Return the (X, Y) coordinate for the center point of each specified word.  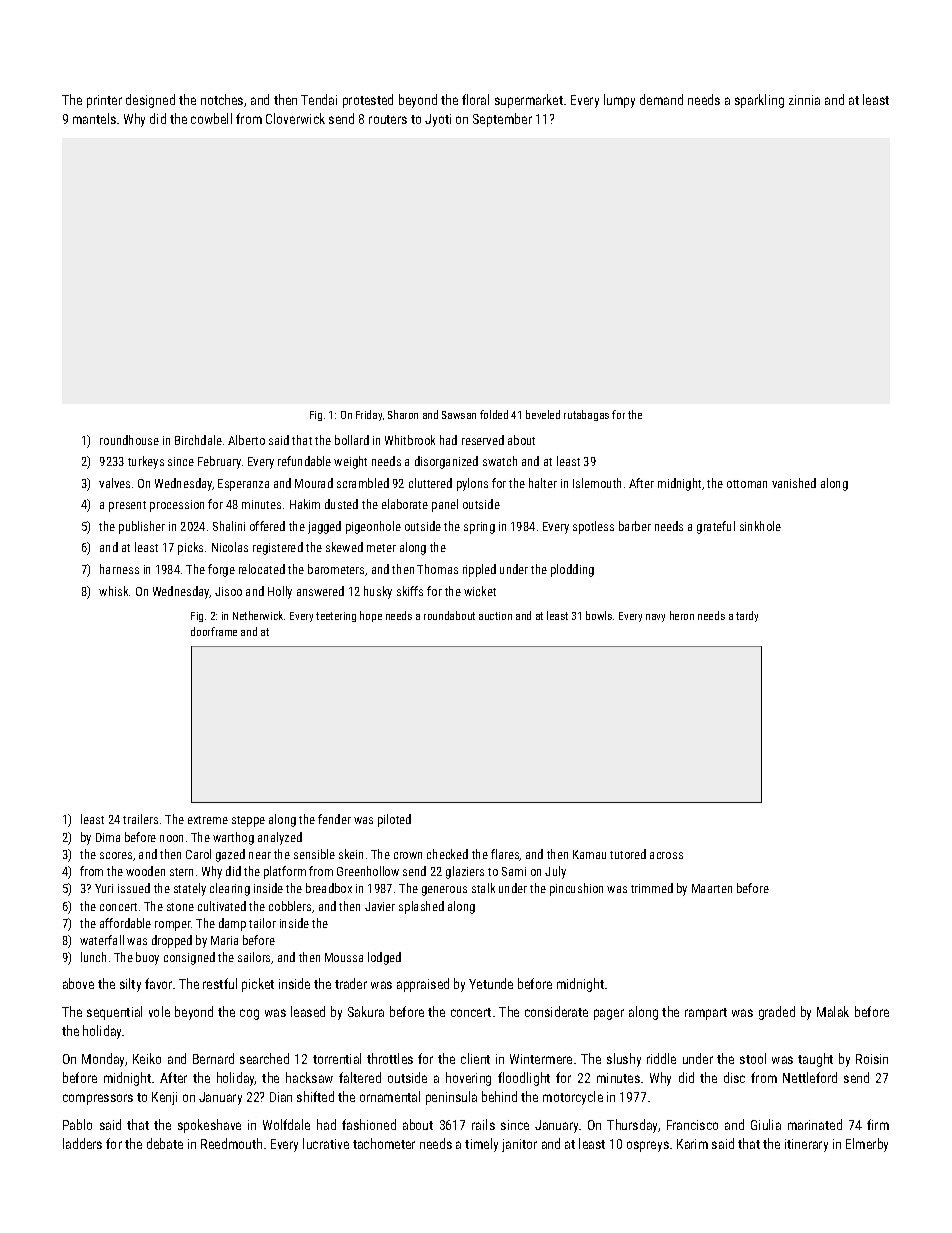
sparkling (759, 101)
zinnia (804, 100)
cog (249, 1014)
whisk (113, 591)
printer (104, 101)
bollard (352, 440)
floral (475, 99)
